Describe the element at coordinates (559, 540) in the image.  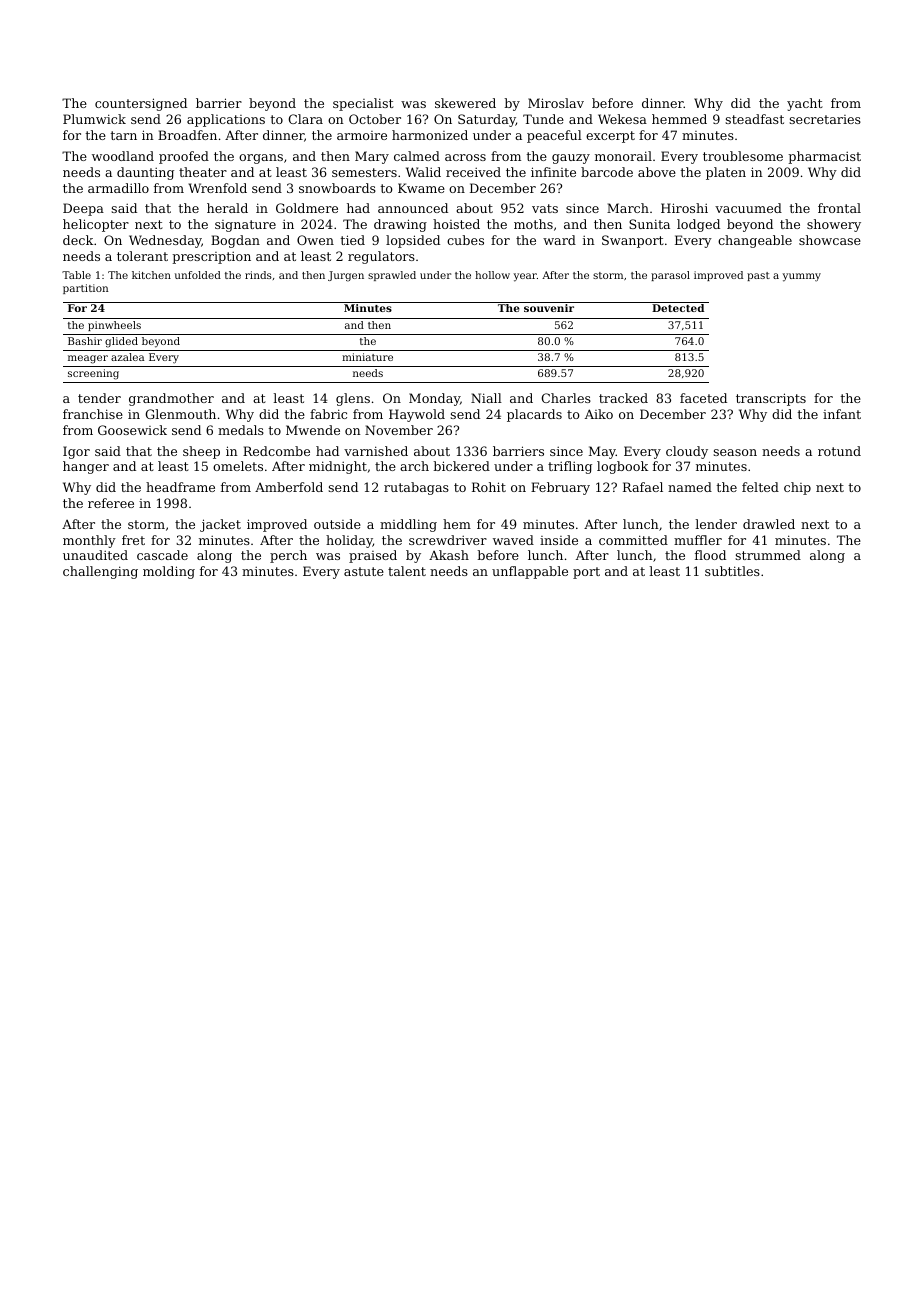
I see `inside` at that location.
